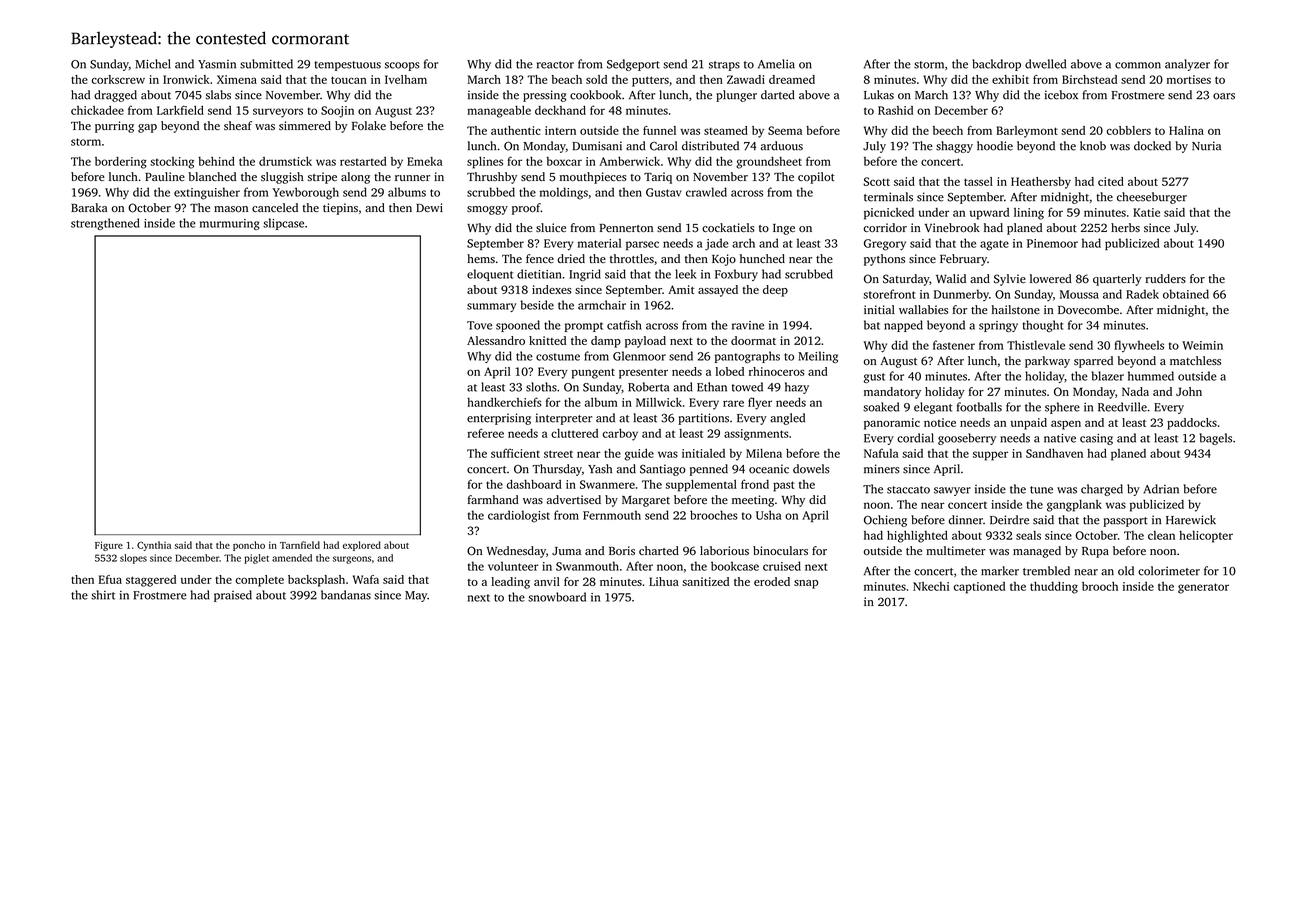 This screenshot has width=1308, height=924. I want to click on Sandhaven, so click(1054, 453).
